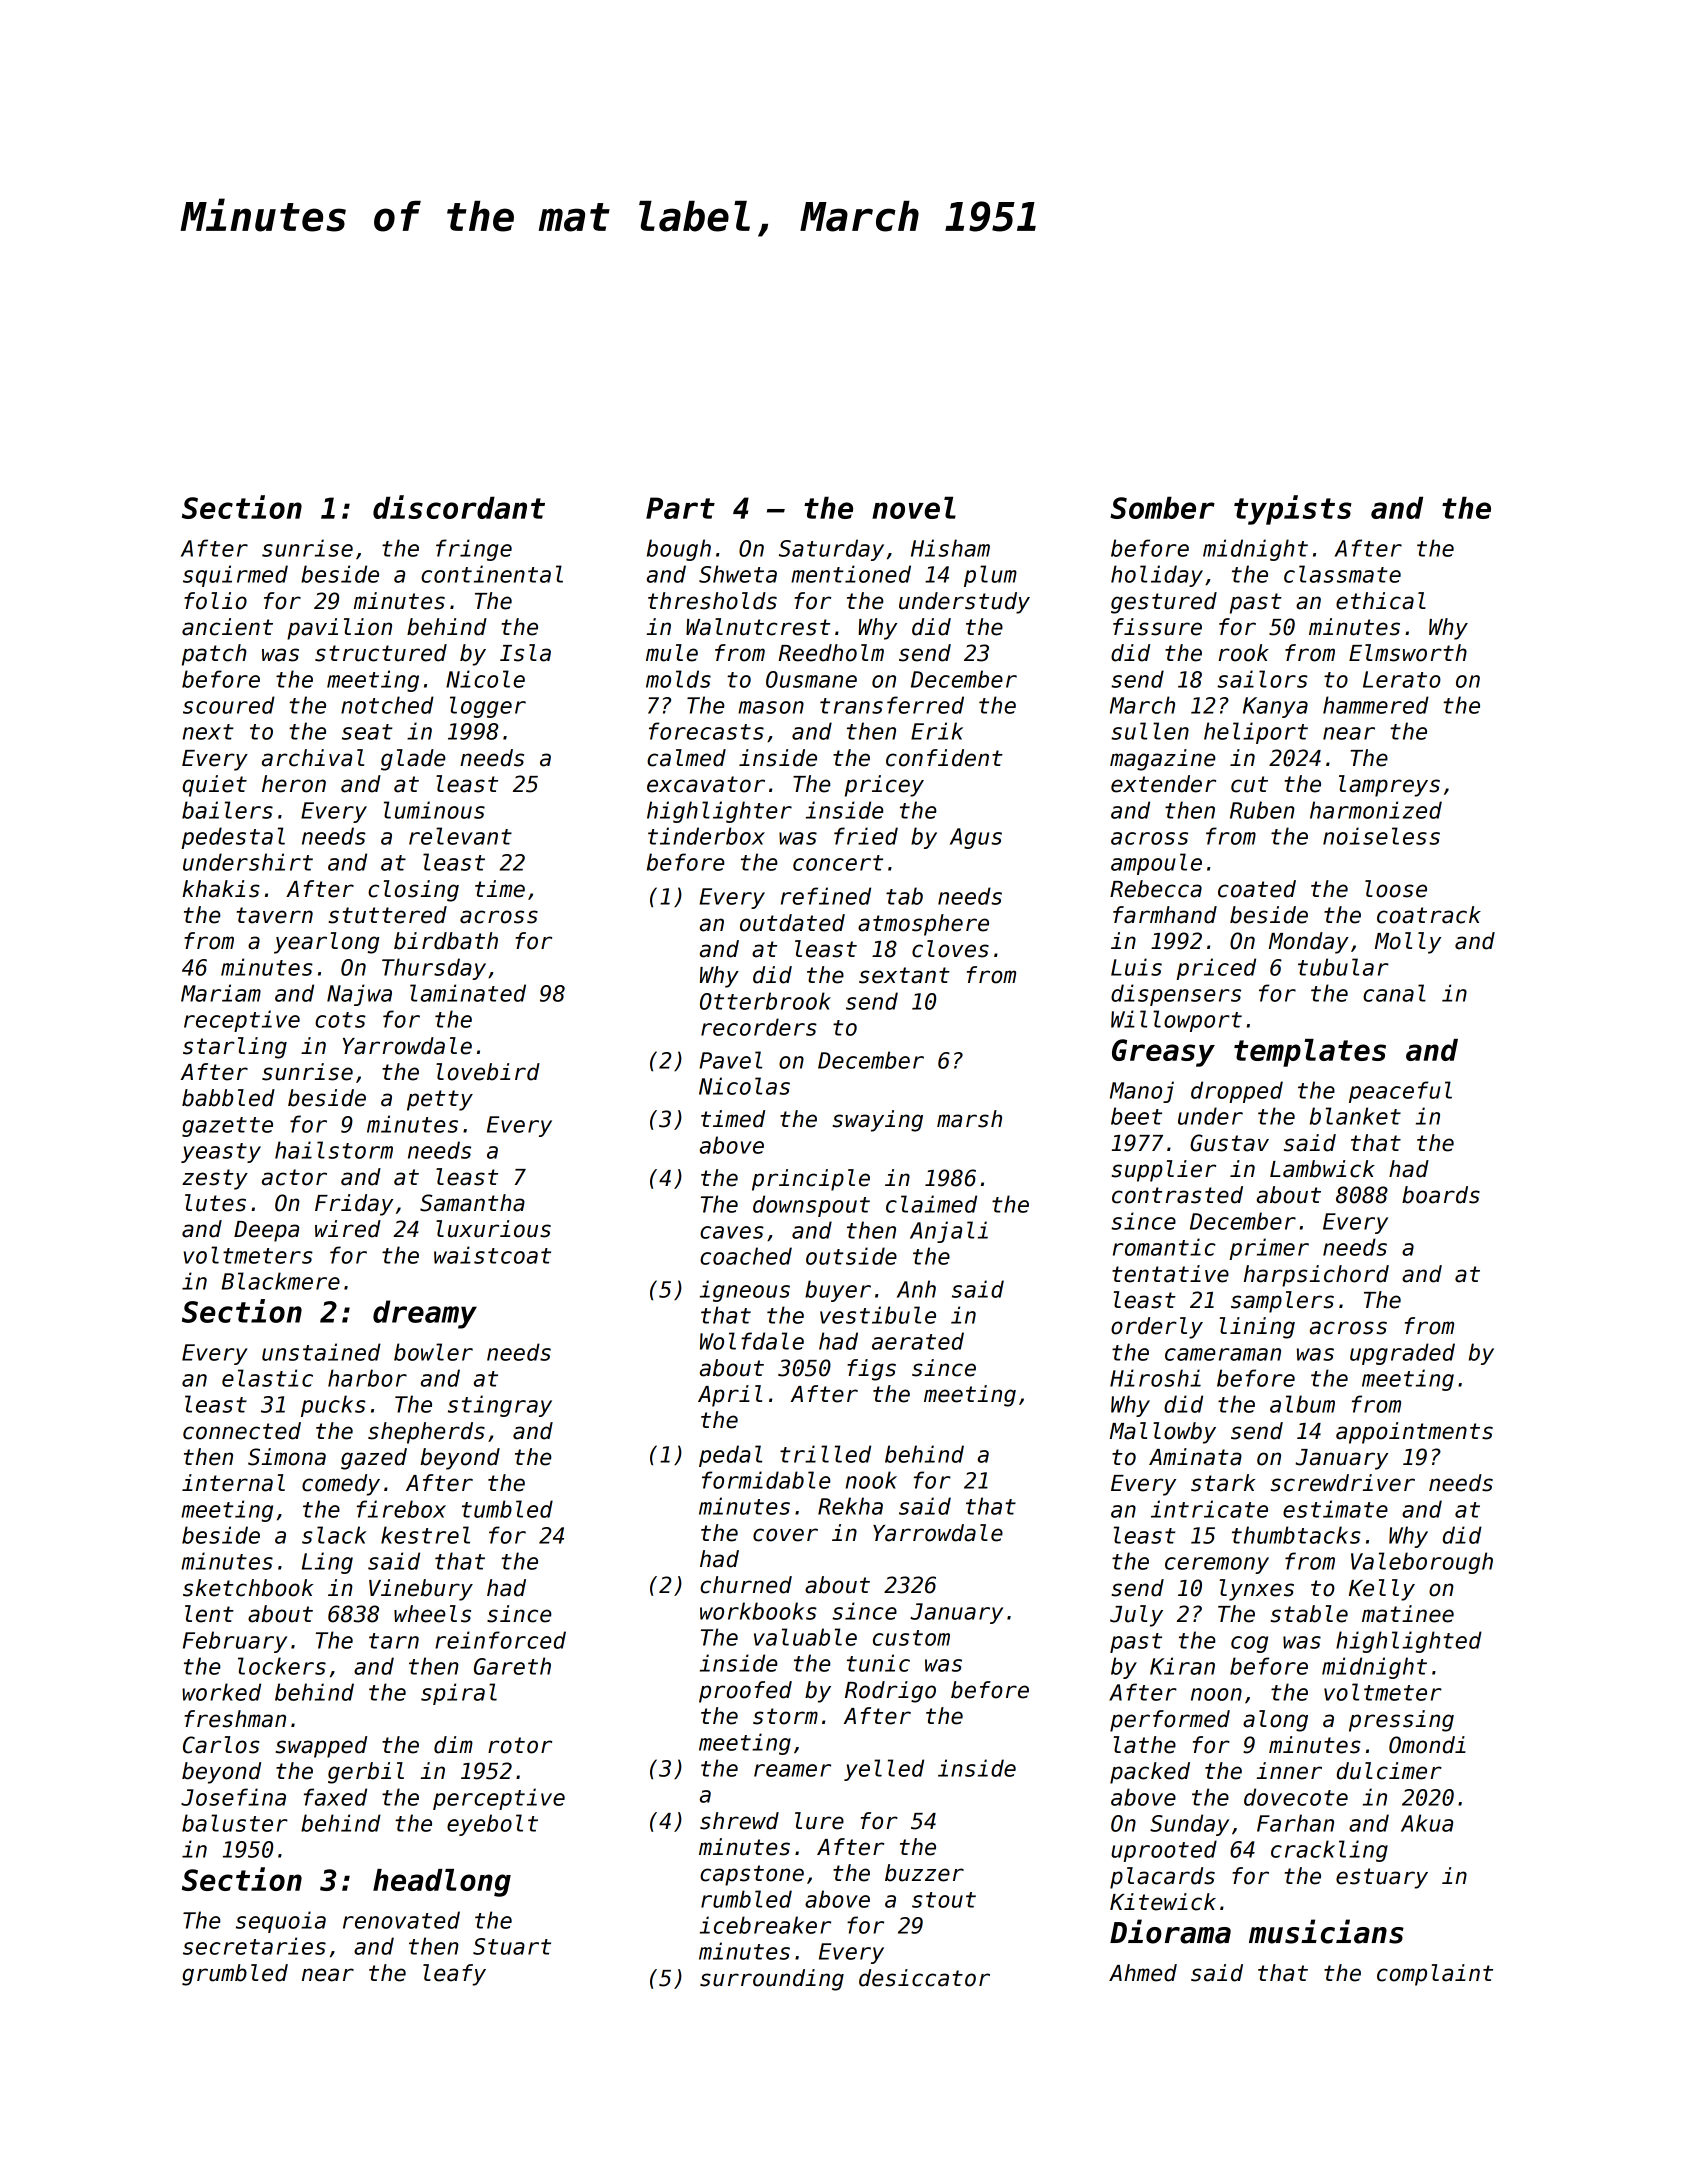 Image resolution: width=1683 pixels, height=2178 pixels. I want to click on leafy, so click(454, 1975).
